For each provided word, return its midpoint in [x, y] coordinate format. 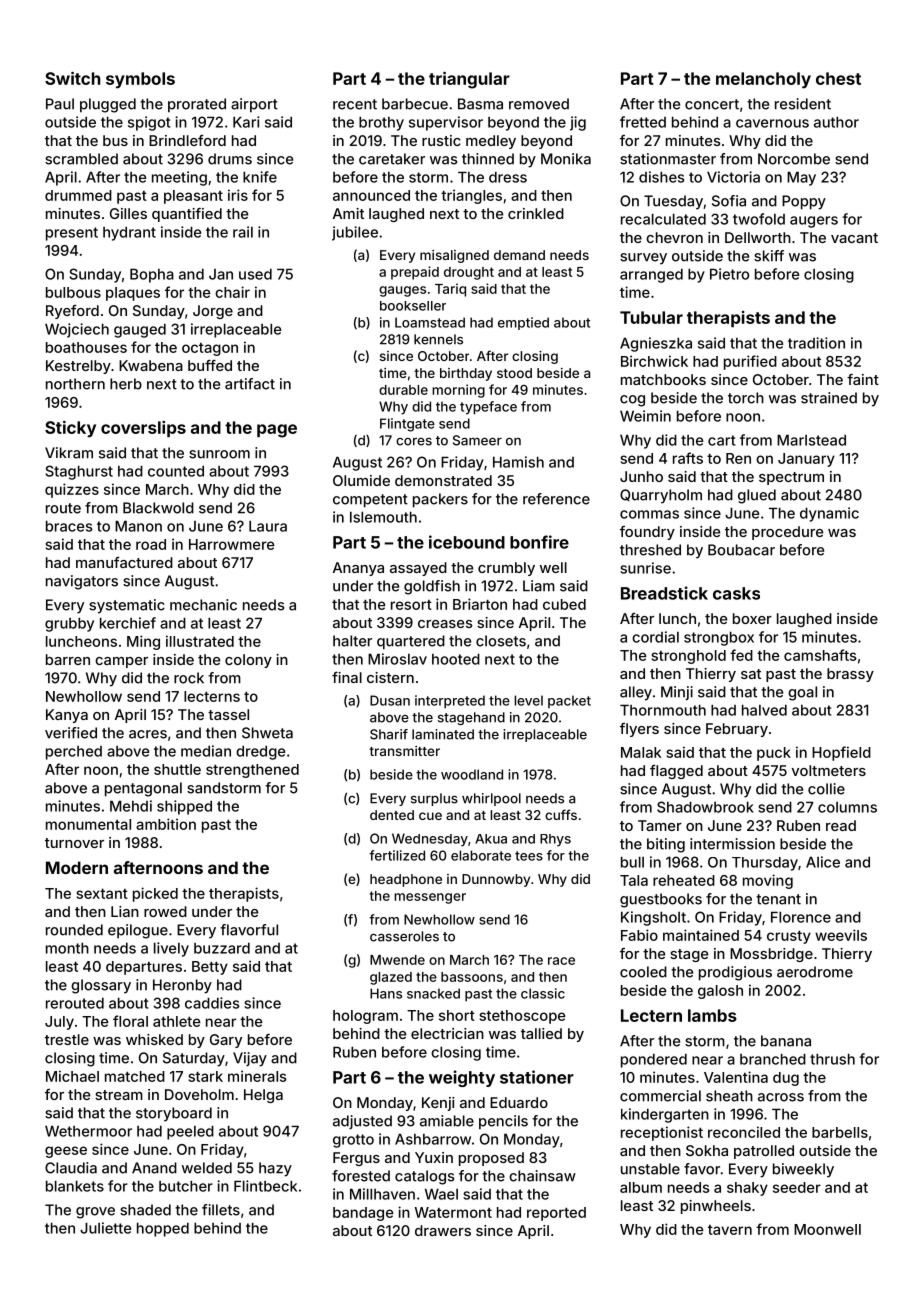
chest [838, 78]
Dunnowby [496, 880]
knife [260, 177]
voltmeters [829, 770]
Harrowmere [231, 544]
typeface [488, 408]
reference [556, 499]
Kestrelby [78, 367]
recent [355, 104]
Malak [641, 752]
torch [746, 398]
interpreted [450, 702]
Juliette [105, 1228]
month [67, 948]
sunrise [645, 568]
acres [148, 734]
